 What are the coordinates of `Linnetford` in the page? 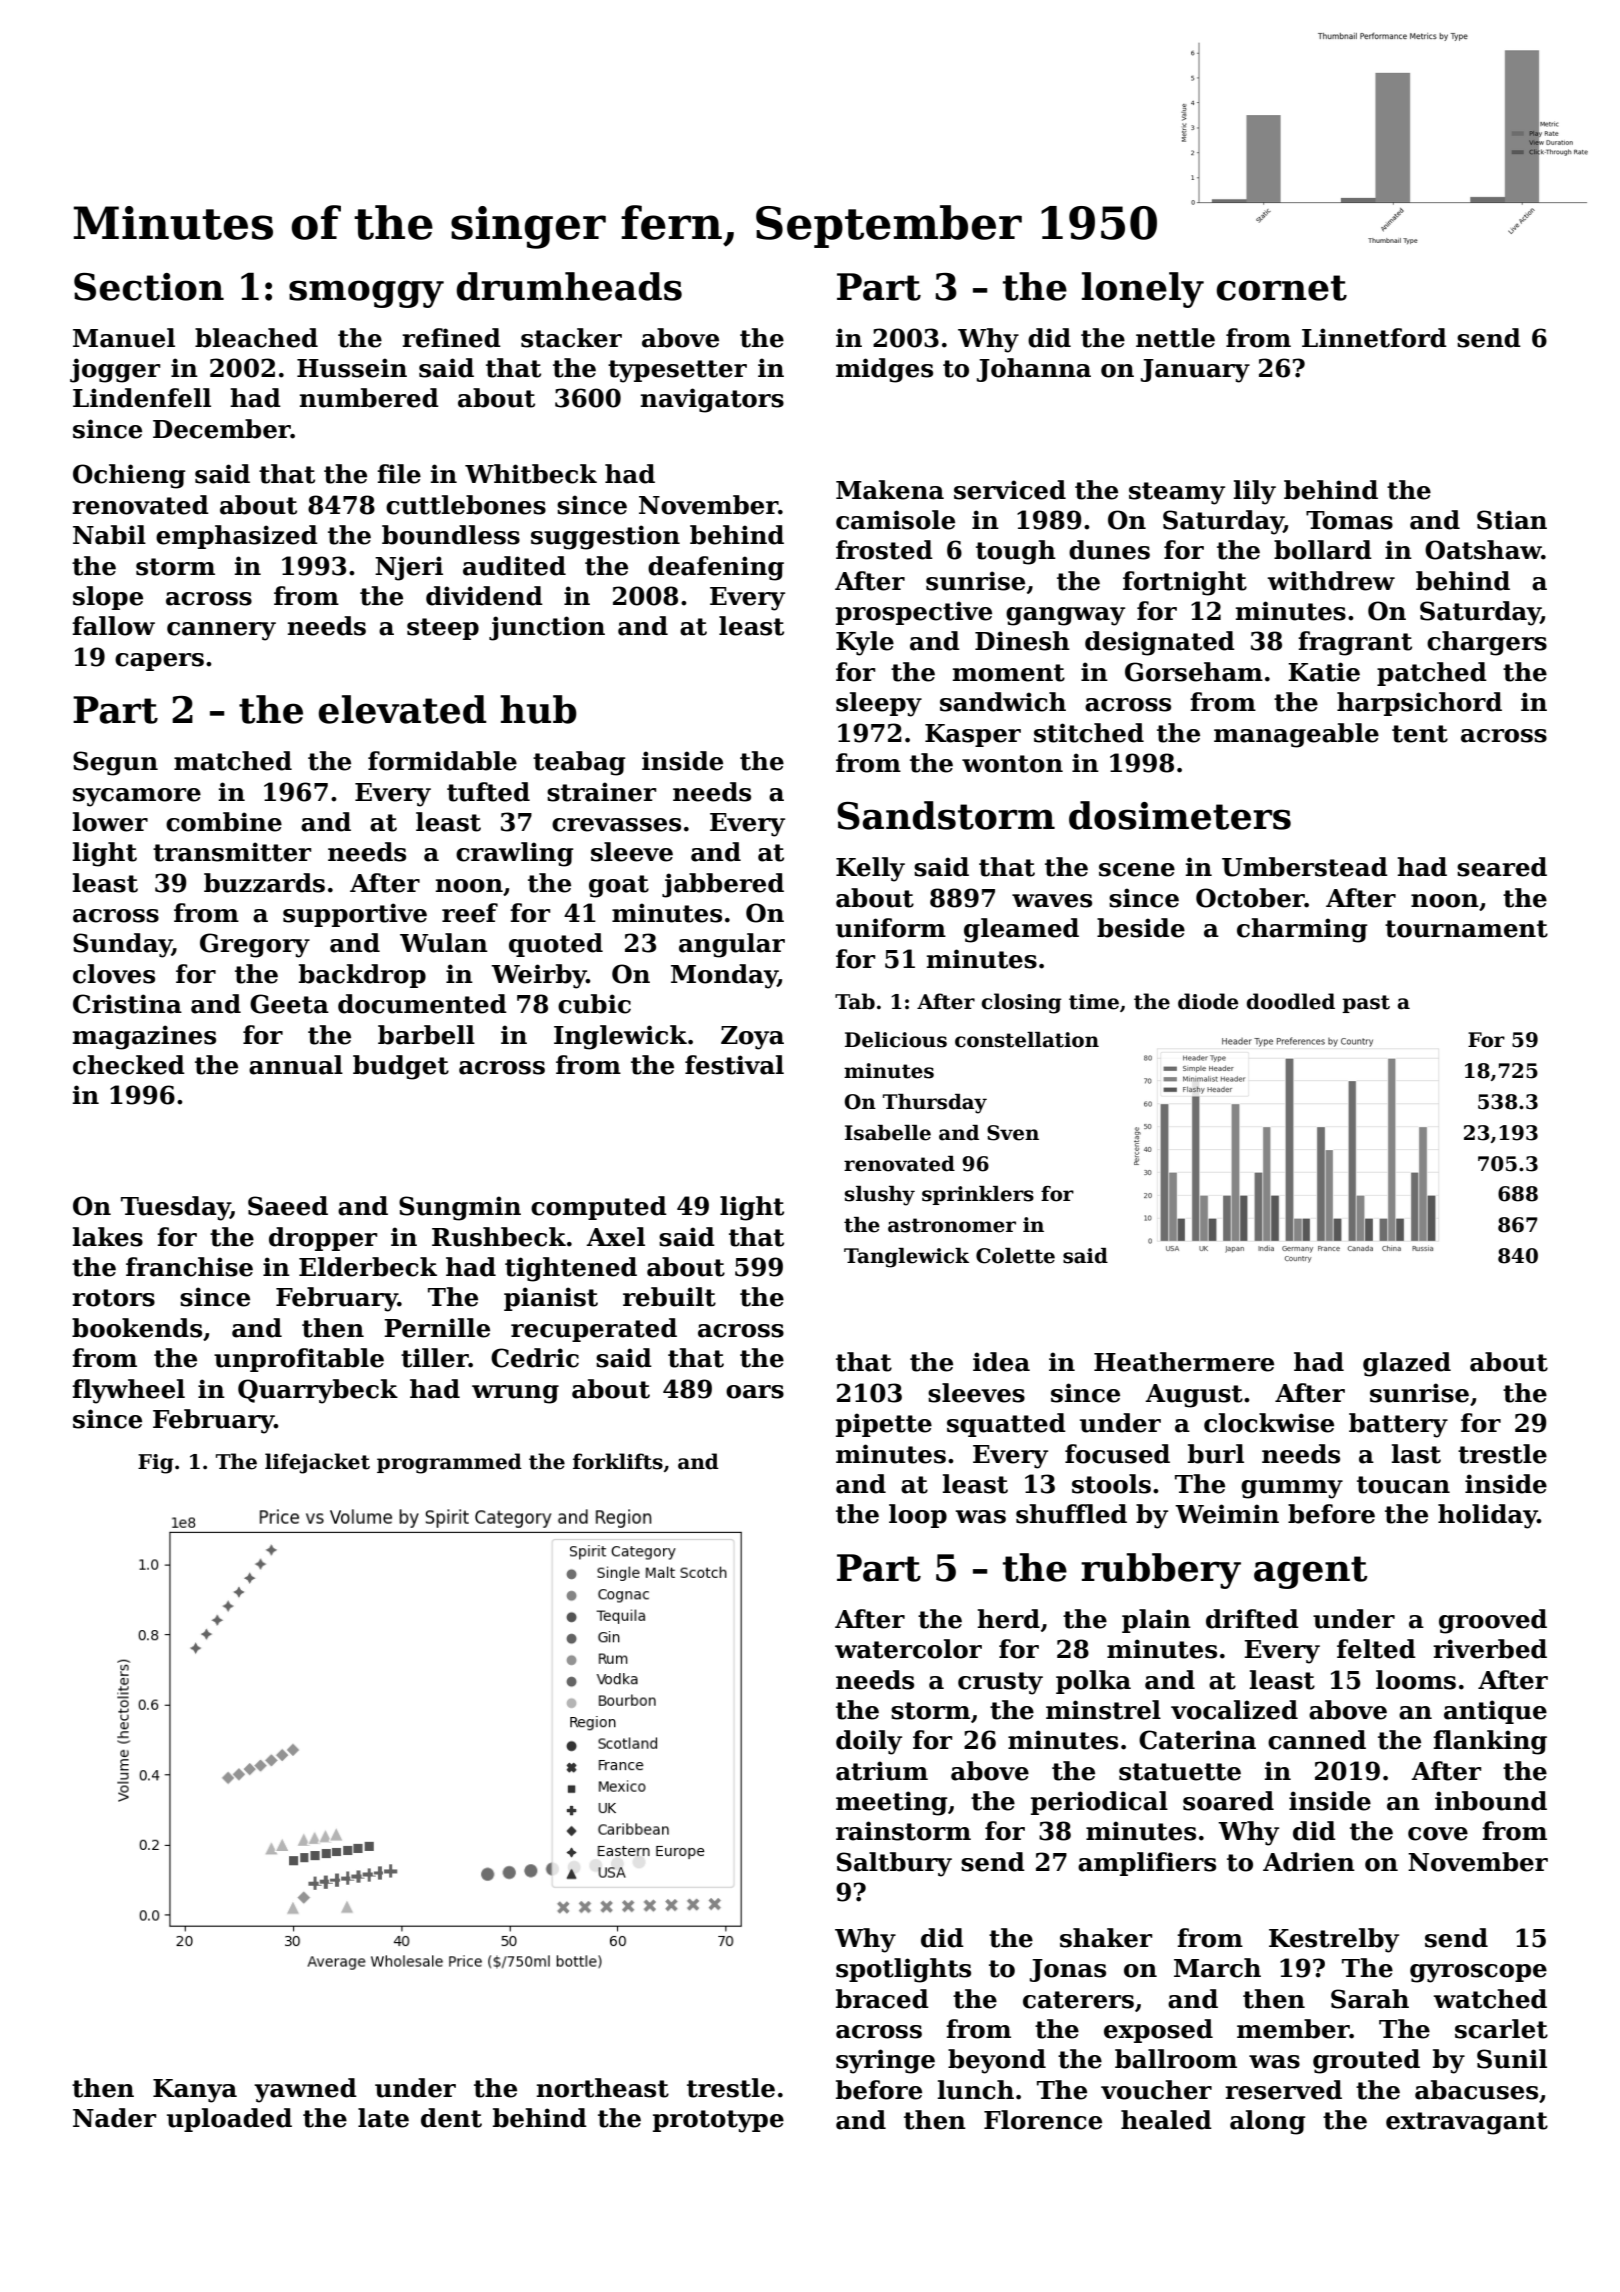 It's located at (1374, 338).
